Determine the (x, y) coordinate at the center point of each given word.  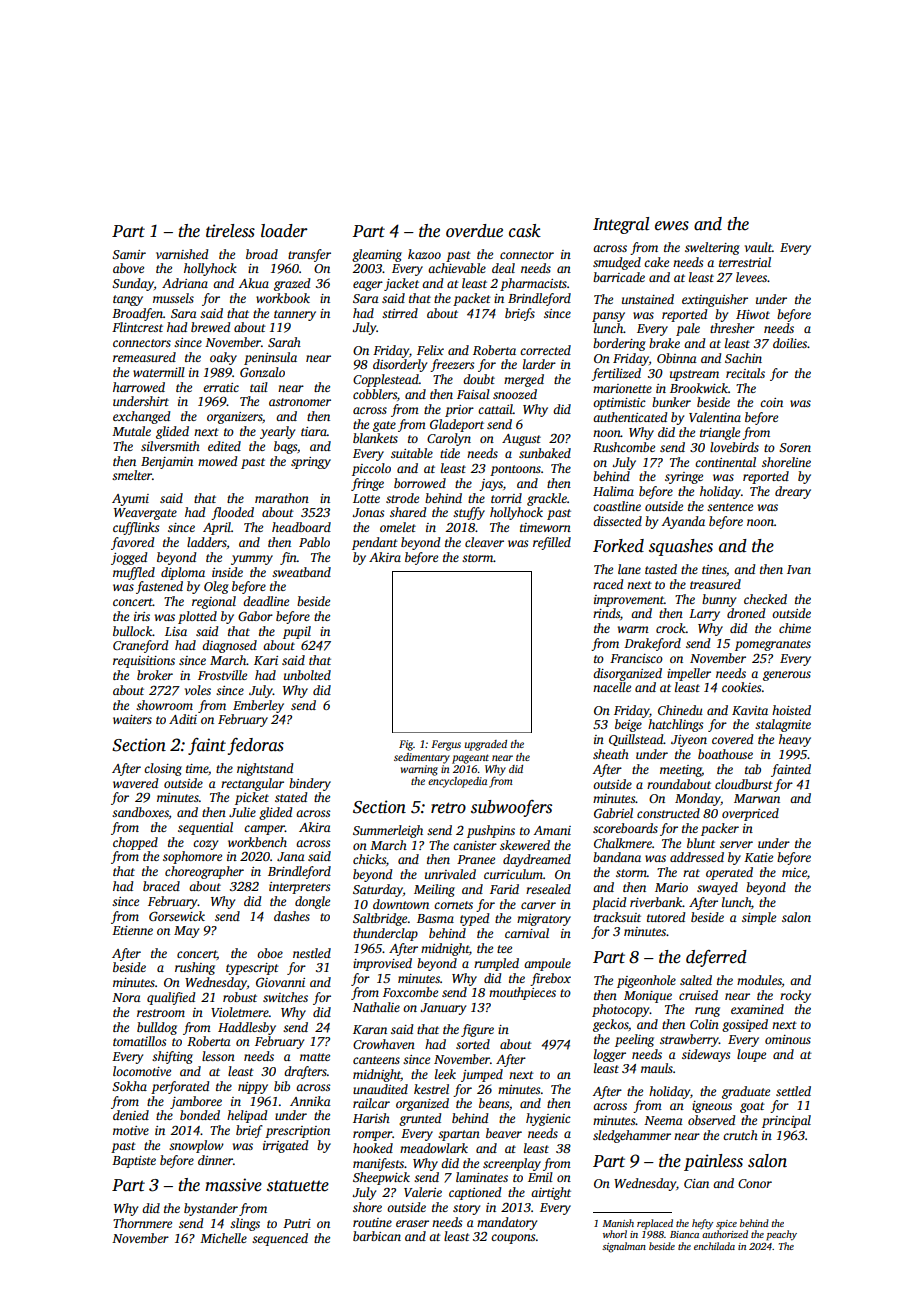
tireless (230, 231)
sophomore (192, 857)
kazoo (424, 254)
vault (758, 247)
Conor (755, 1183)
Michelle (223, 1238)
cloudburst (744, 784)
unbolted (307, 675)
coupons (513, 1239)
